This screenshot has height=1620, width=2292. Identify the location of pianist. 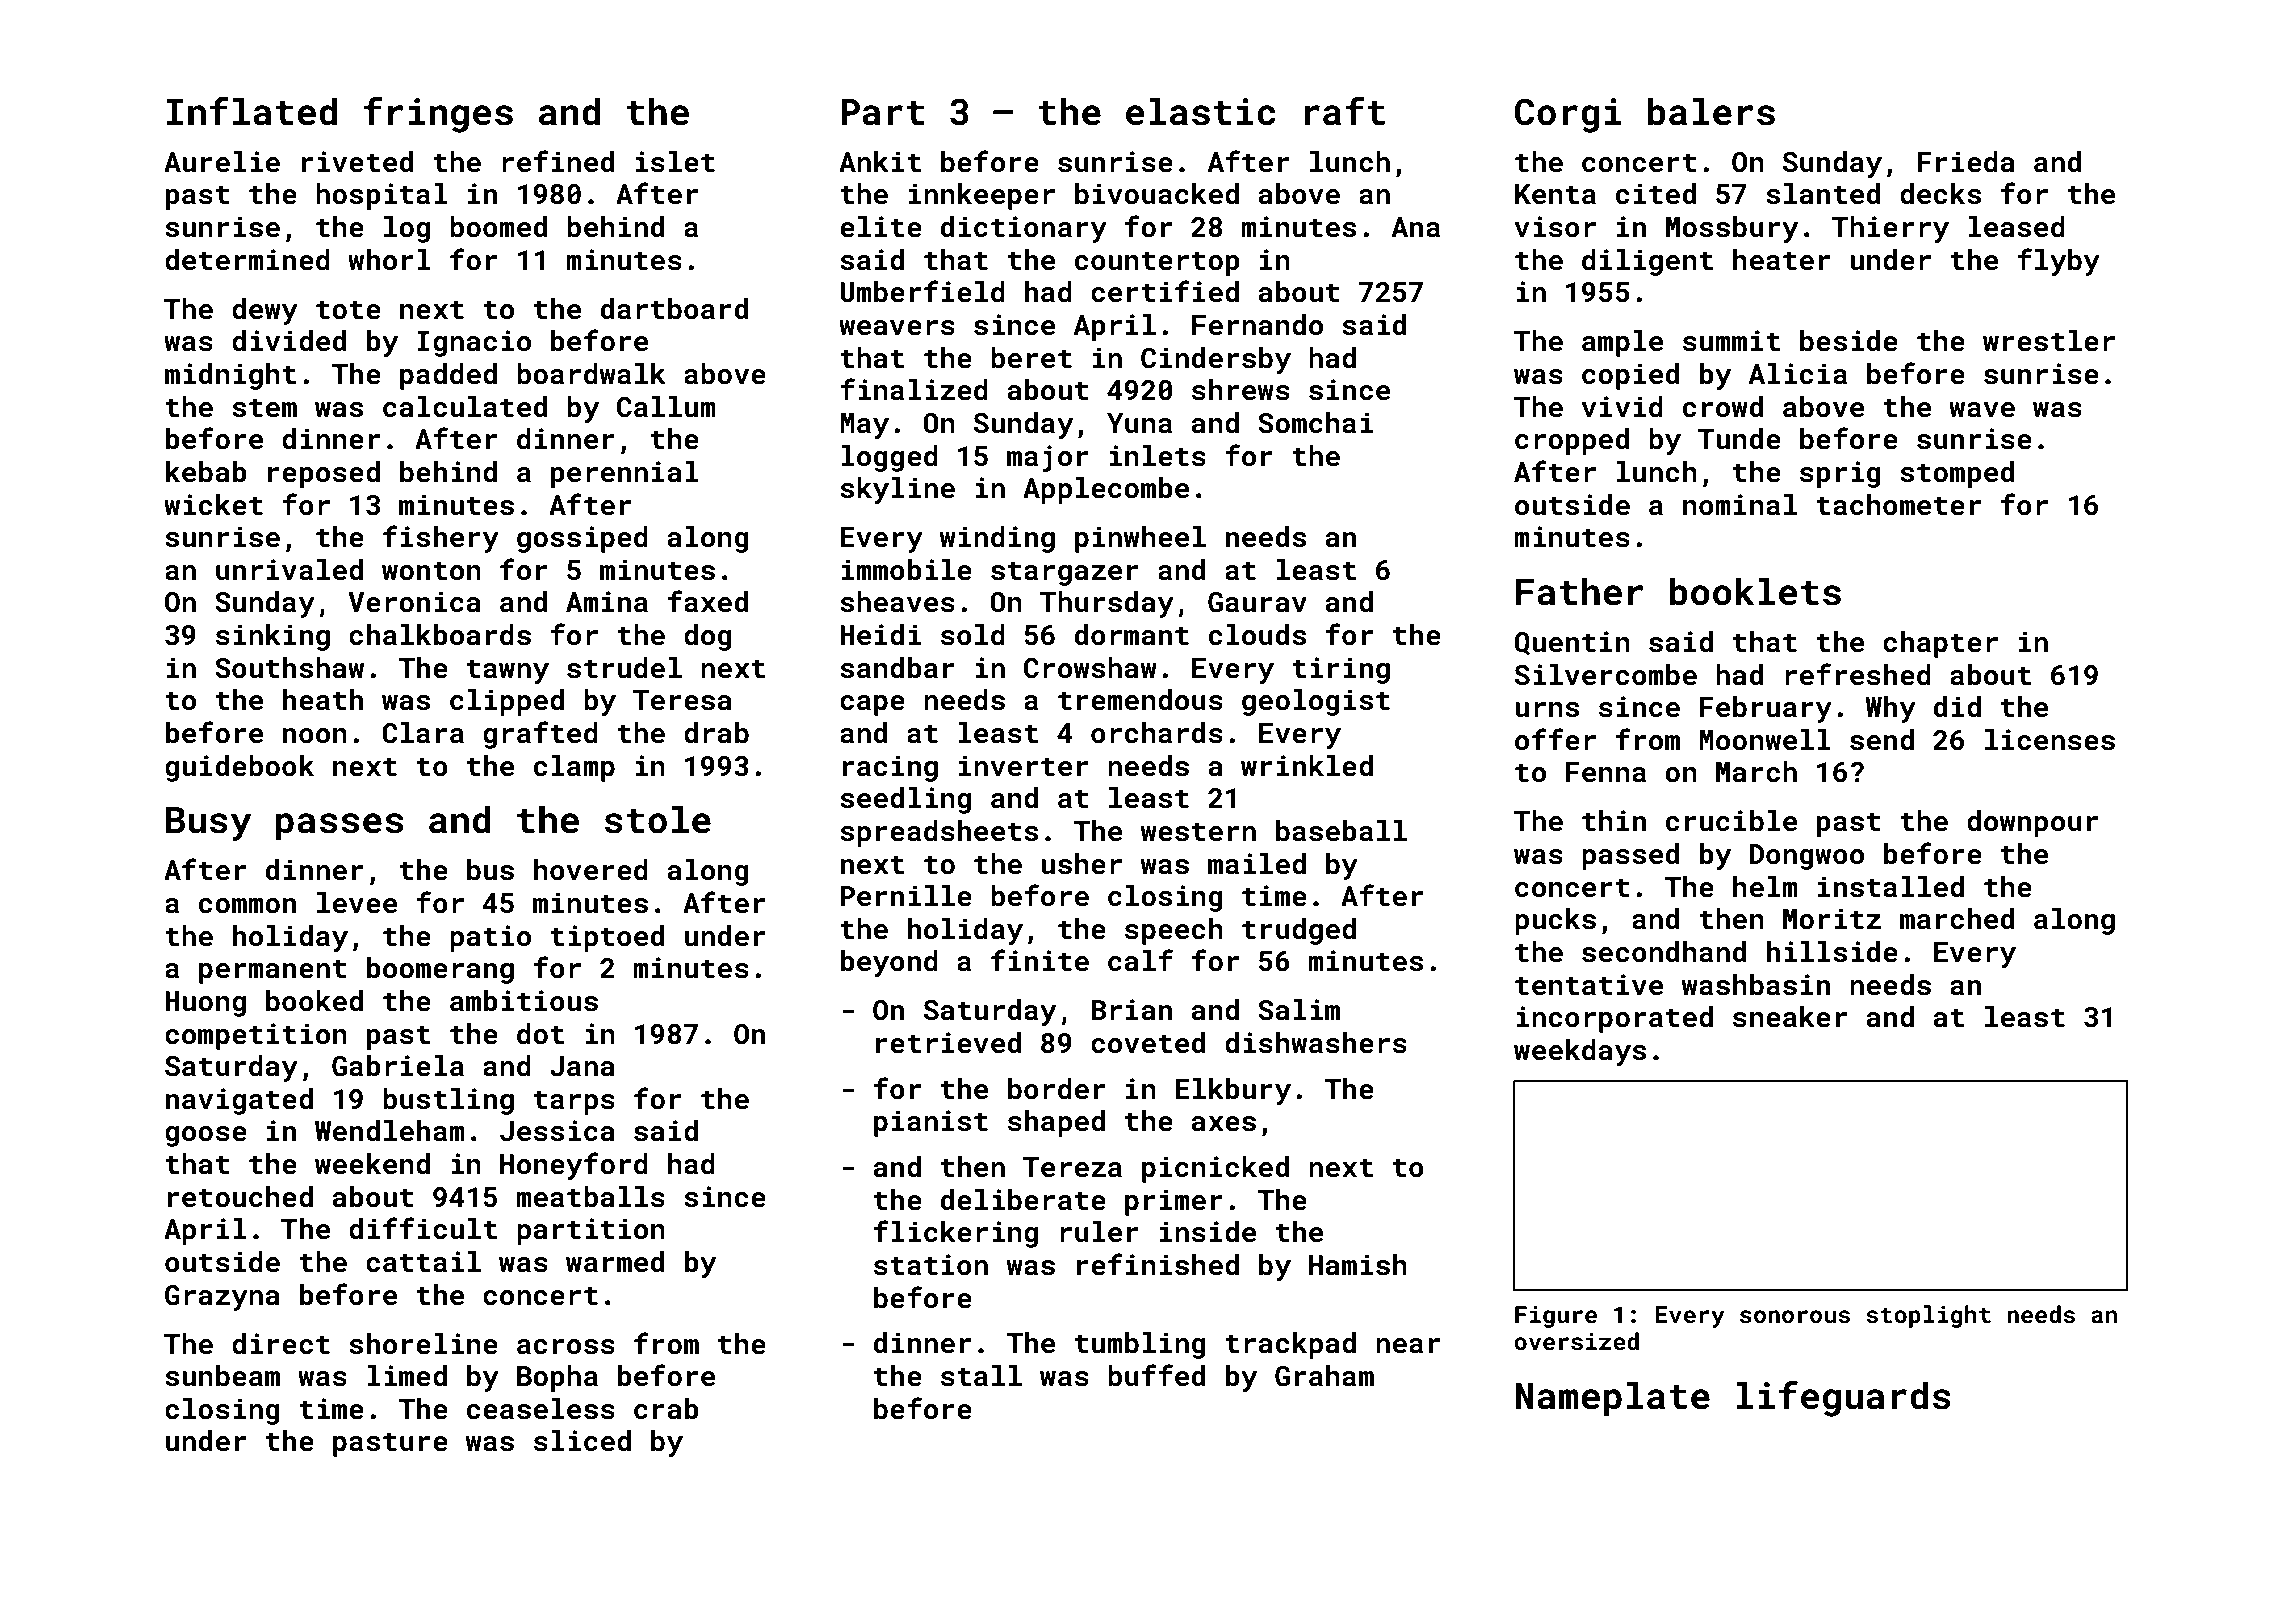
(931, 1123).
